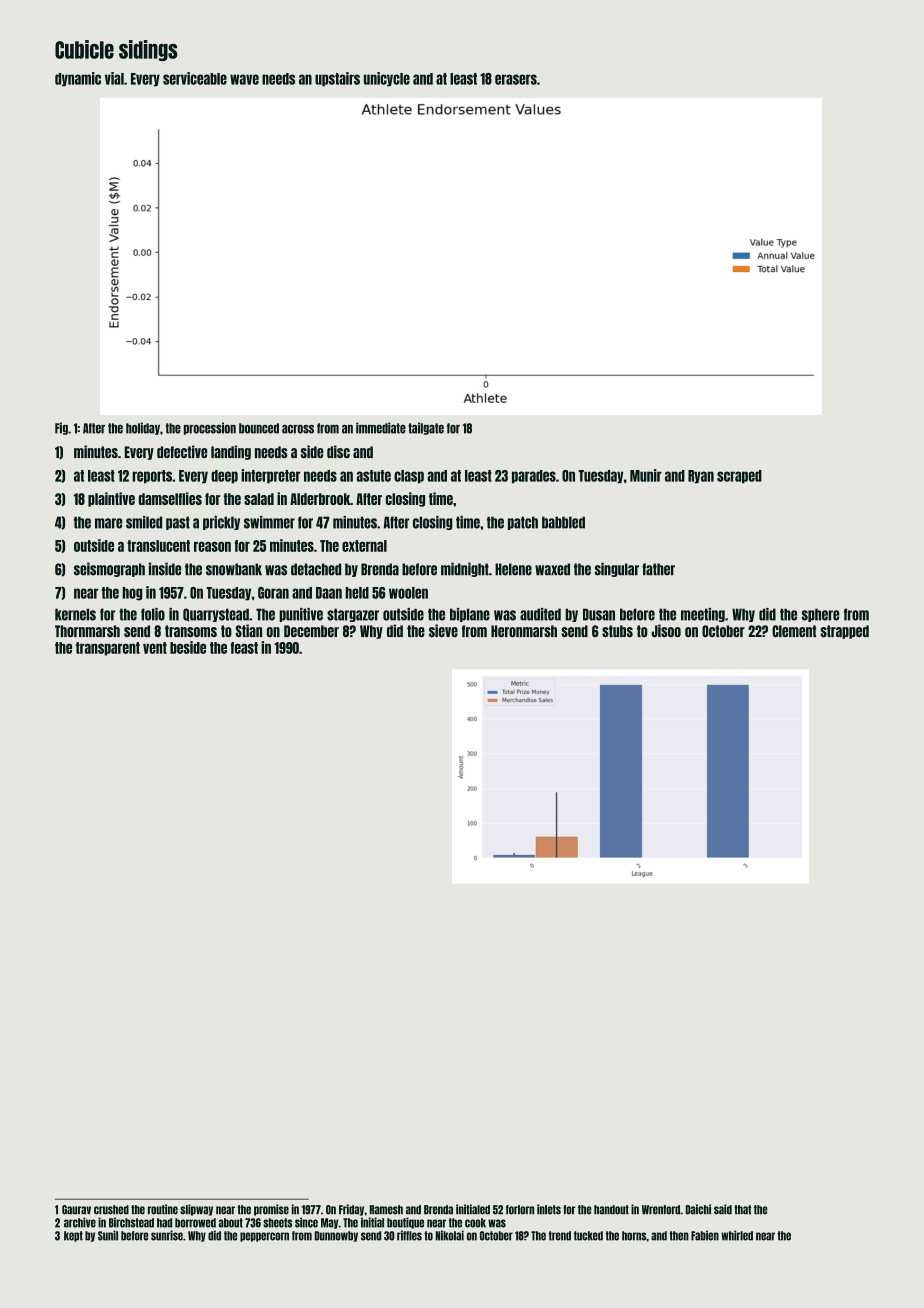 This document has width=924, height=1308. What do you see at coordinates (108, 1235) in the document?
I see `Sunil` at bounding box center [108, 1235].
